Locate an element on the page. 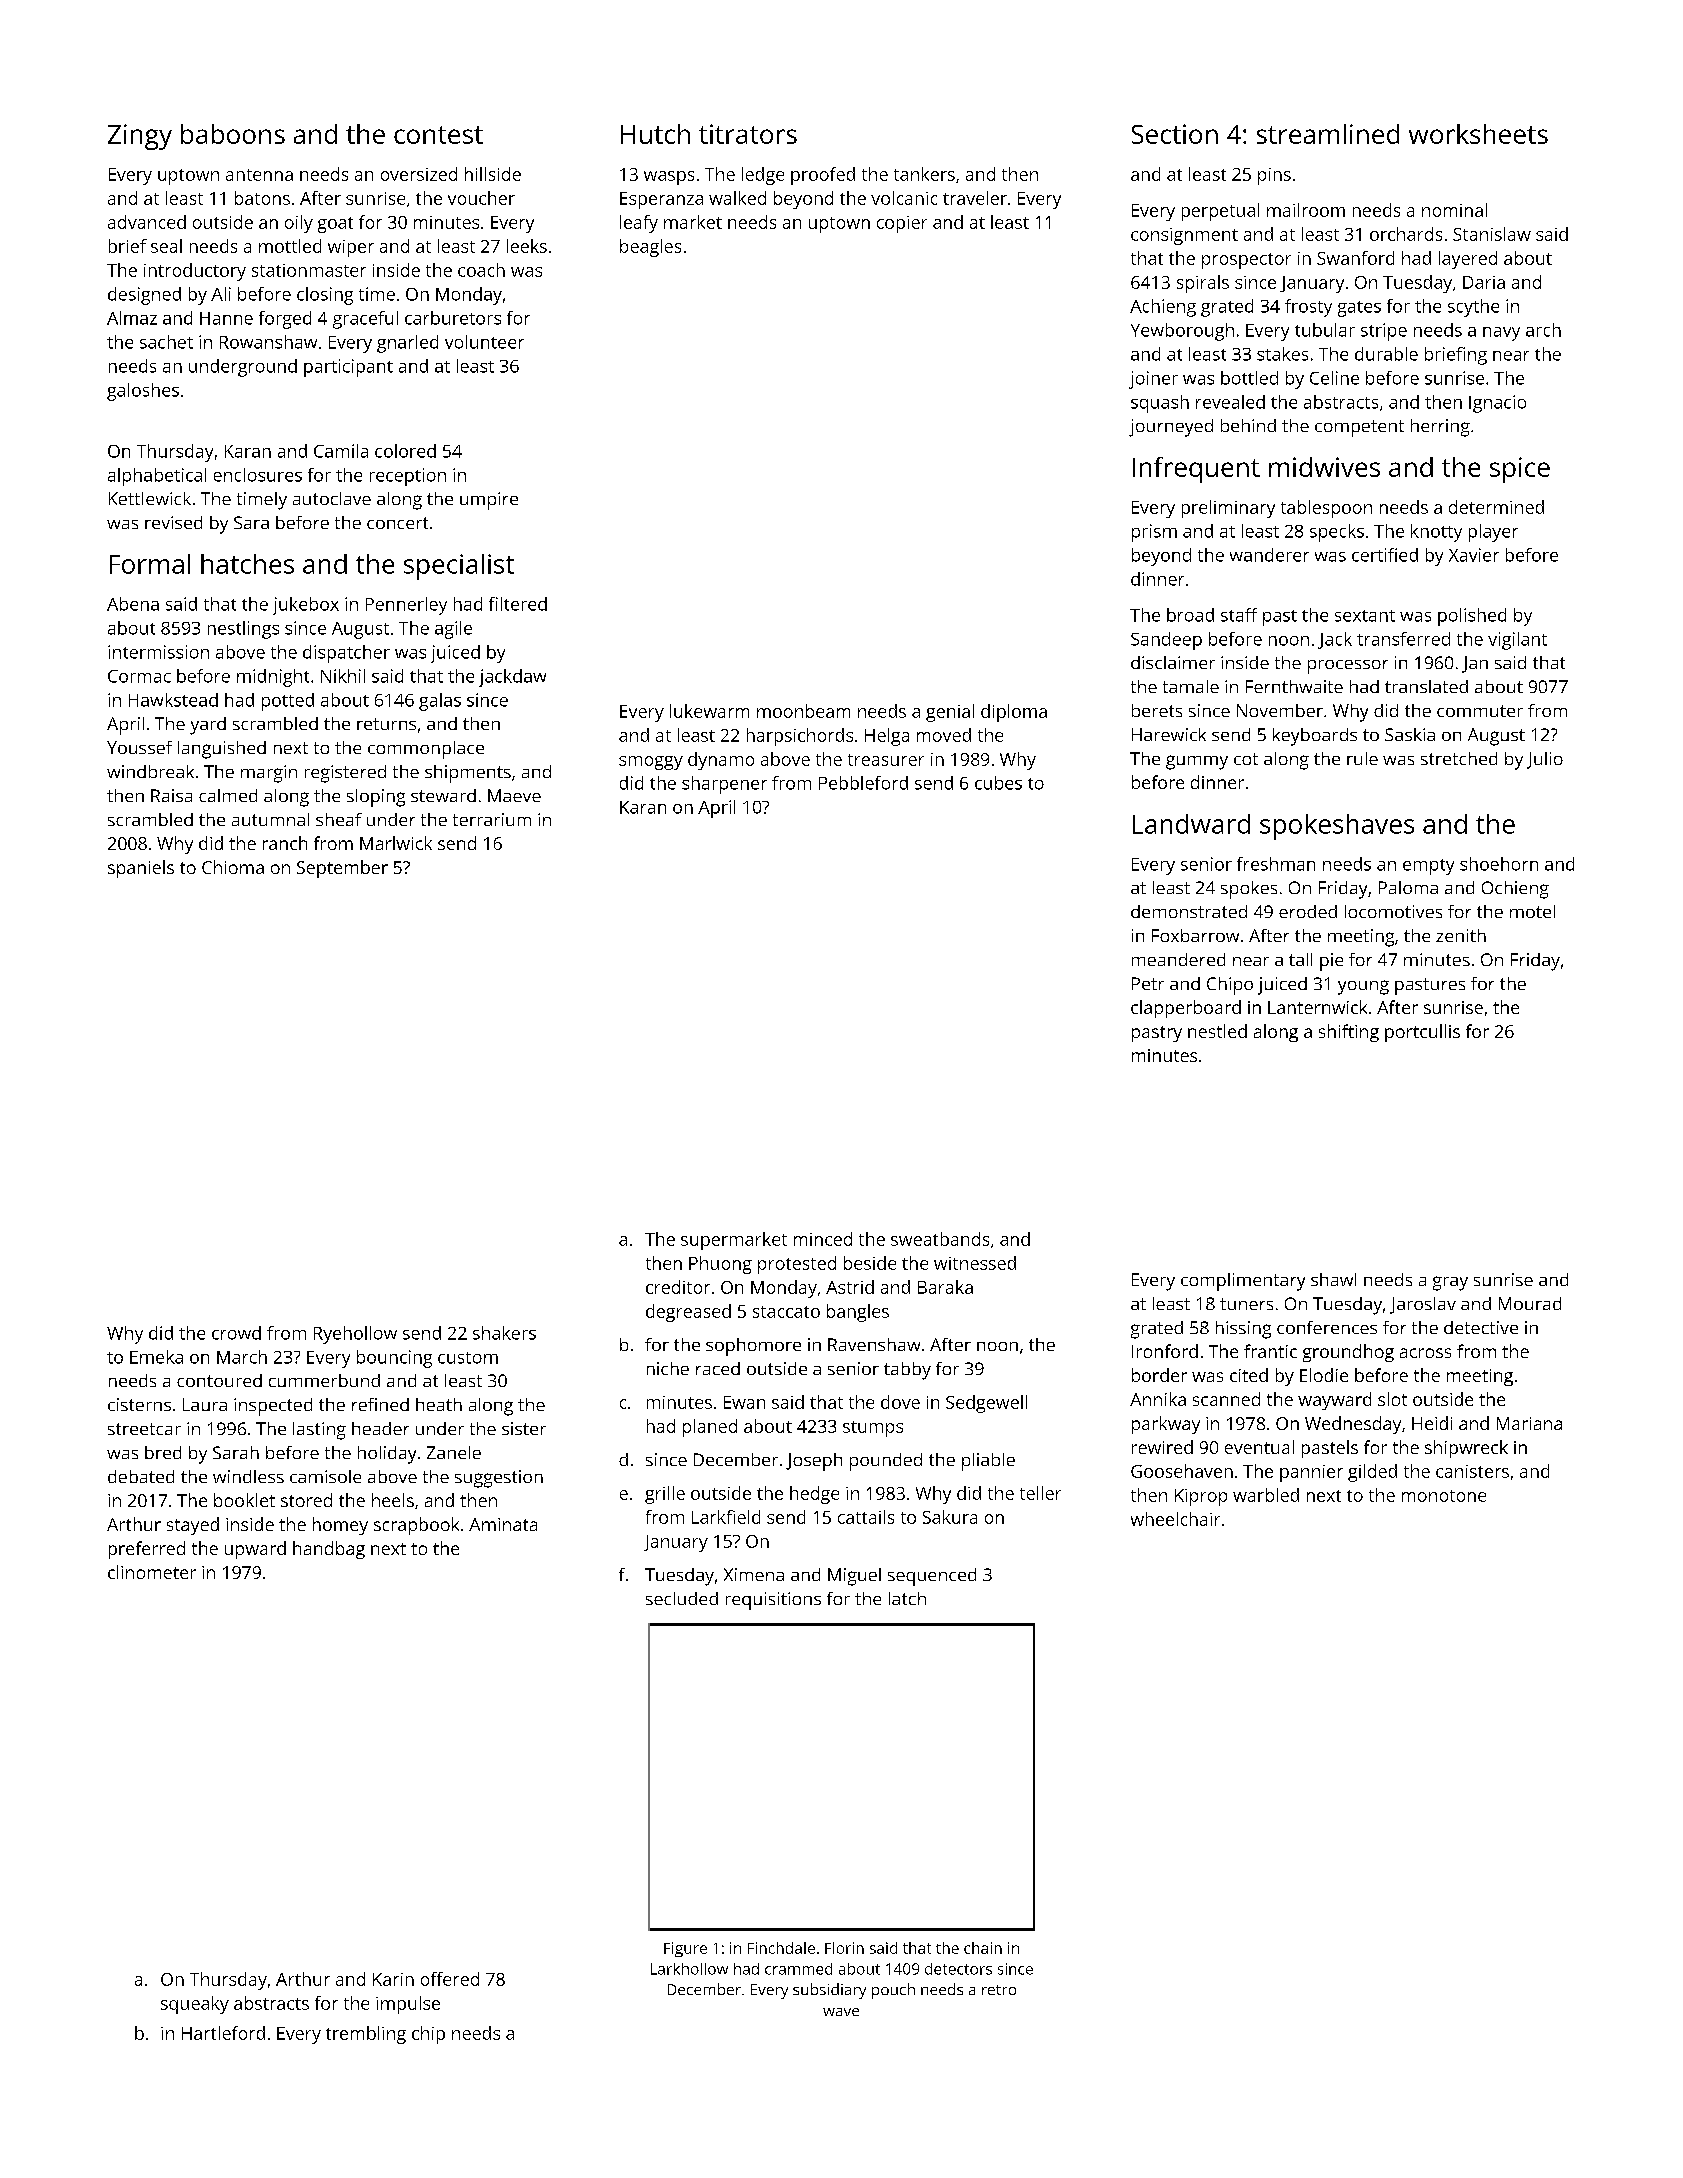 Image resolution: width=1683 pixels, height=2178 pixels. crowd is located at coordinates (236, 1333).
